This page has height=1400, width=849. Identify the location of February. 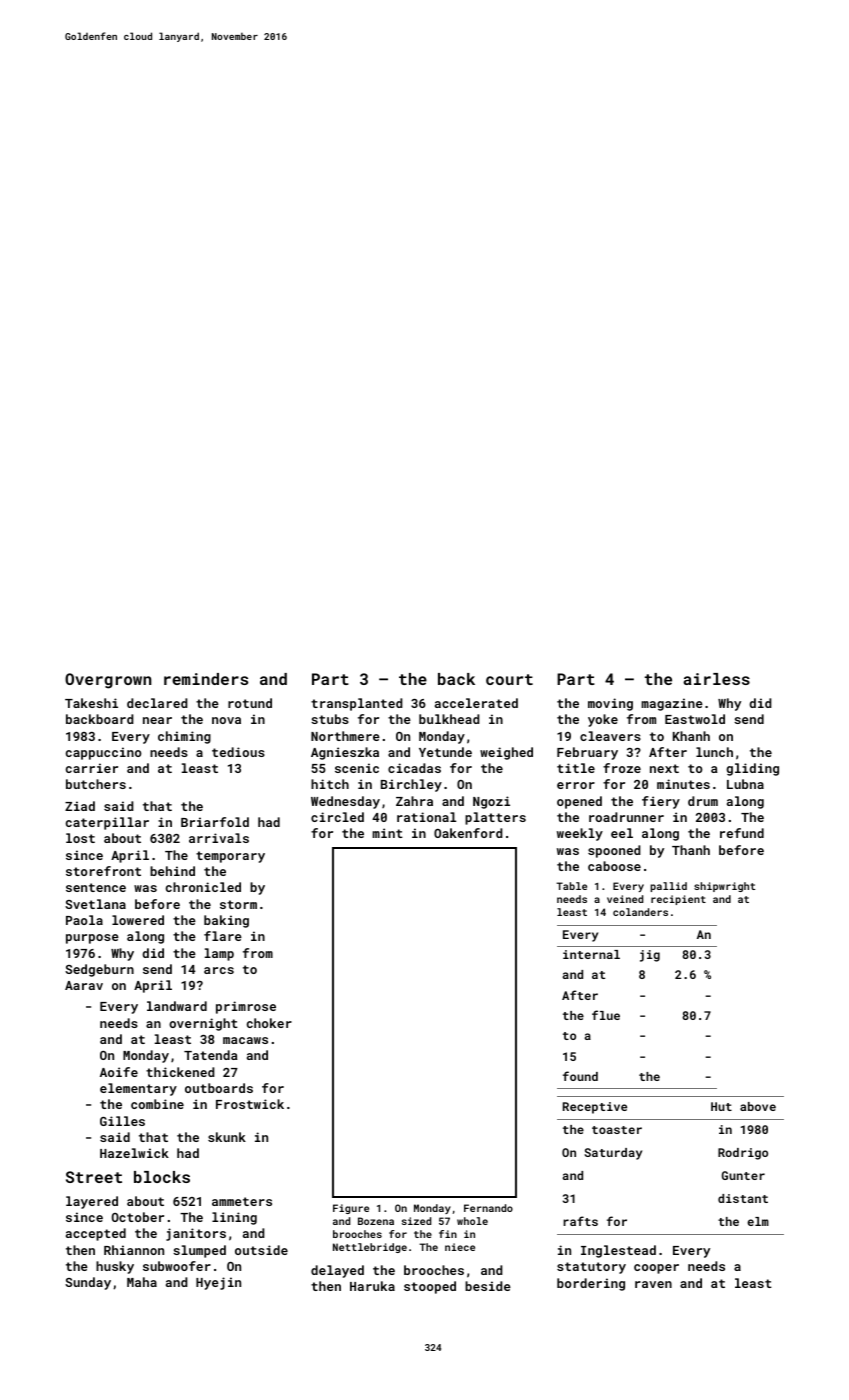
(587, 753).
